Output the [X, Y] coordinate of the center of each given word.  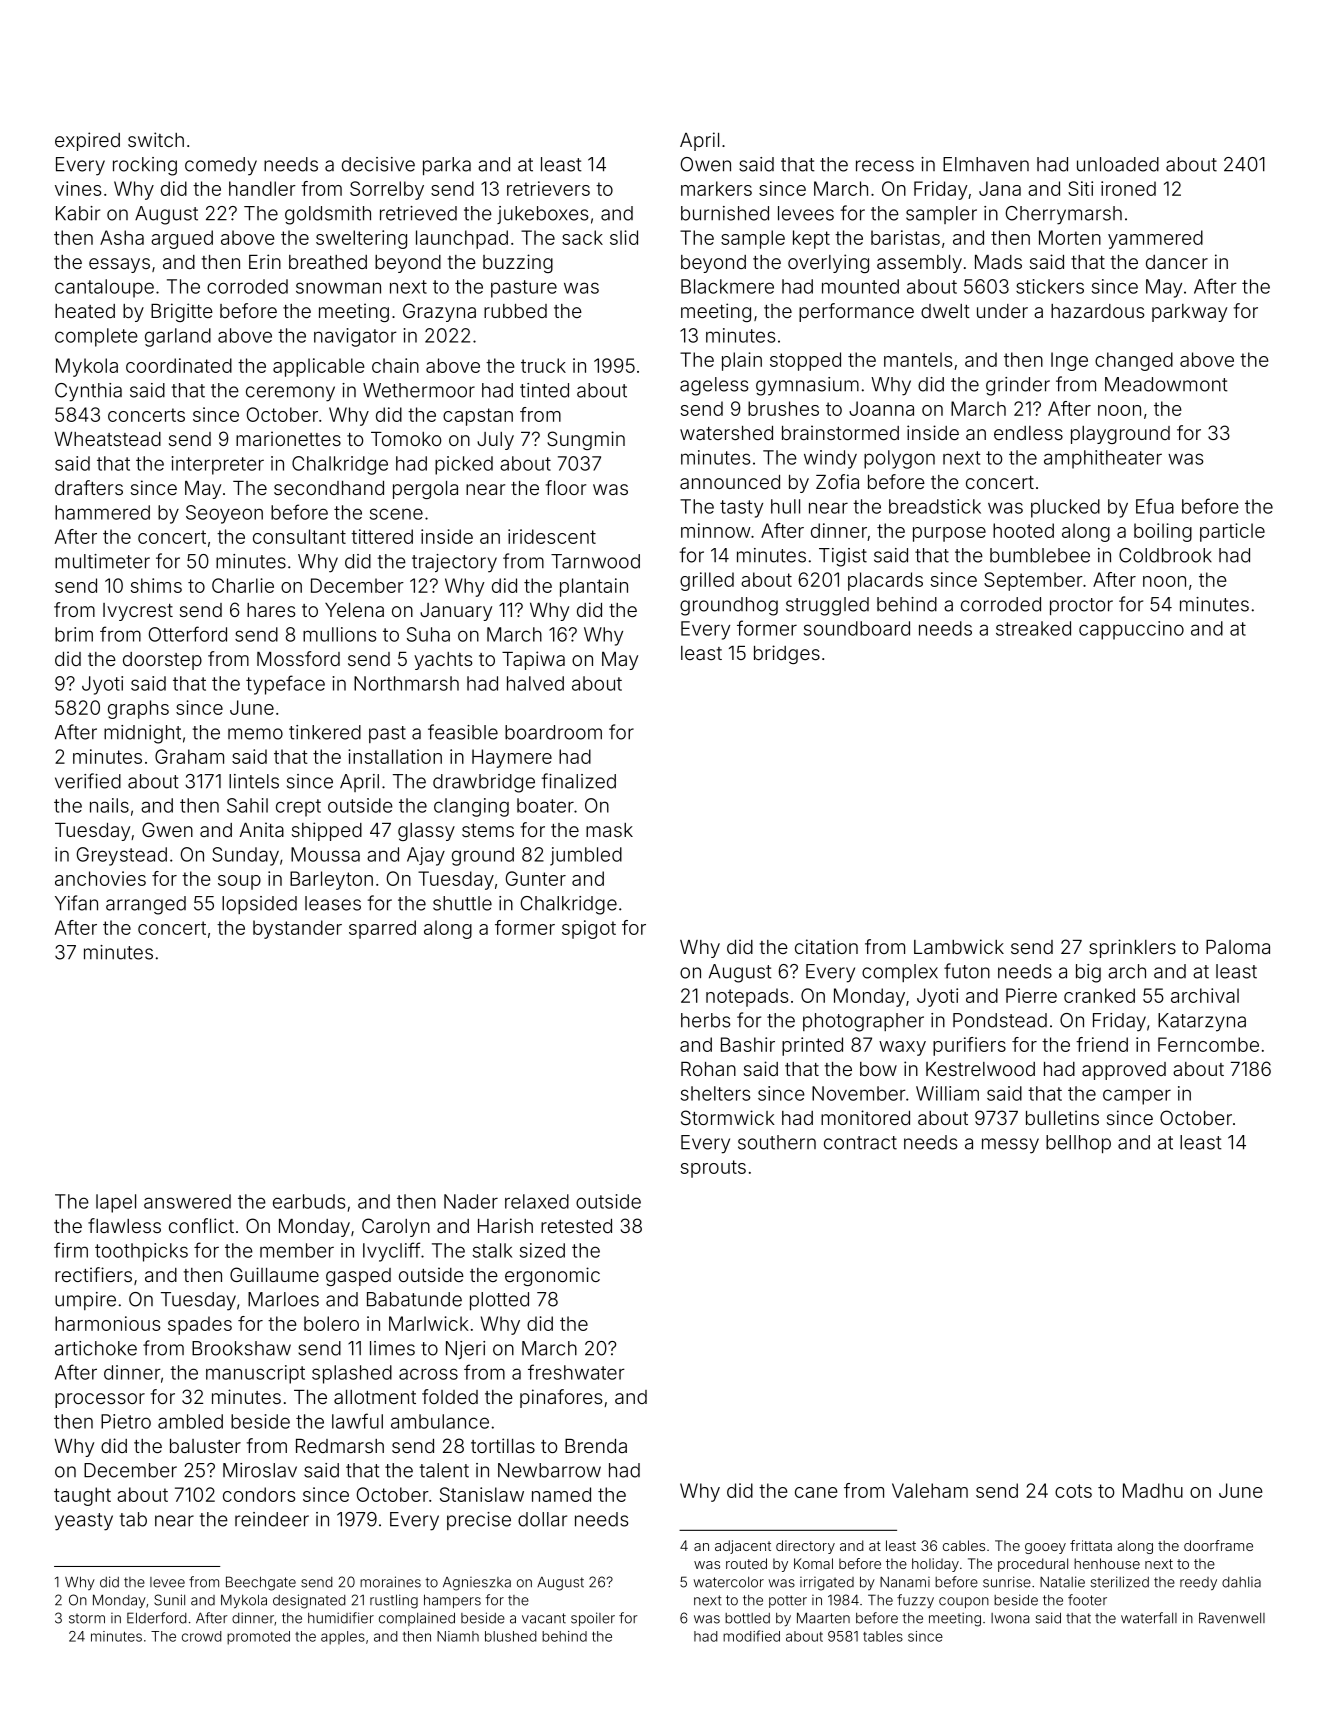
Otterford [188, 634]
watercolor [729, 1582]
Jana [1000, 188]
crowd [202, 1636]
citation [826, 946]
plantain [594, 587]
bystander [297, 929]
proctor [1081, 606]
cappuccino [1131, 630]
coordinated [179, 365]
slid [624, 237]
